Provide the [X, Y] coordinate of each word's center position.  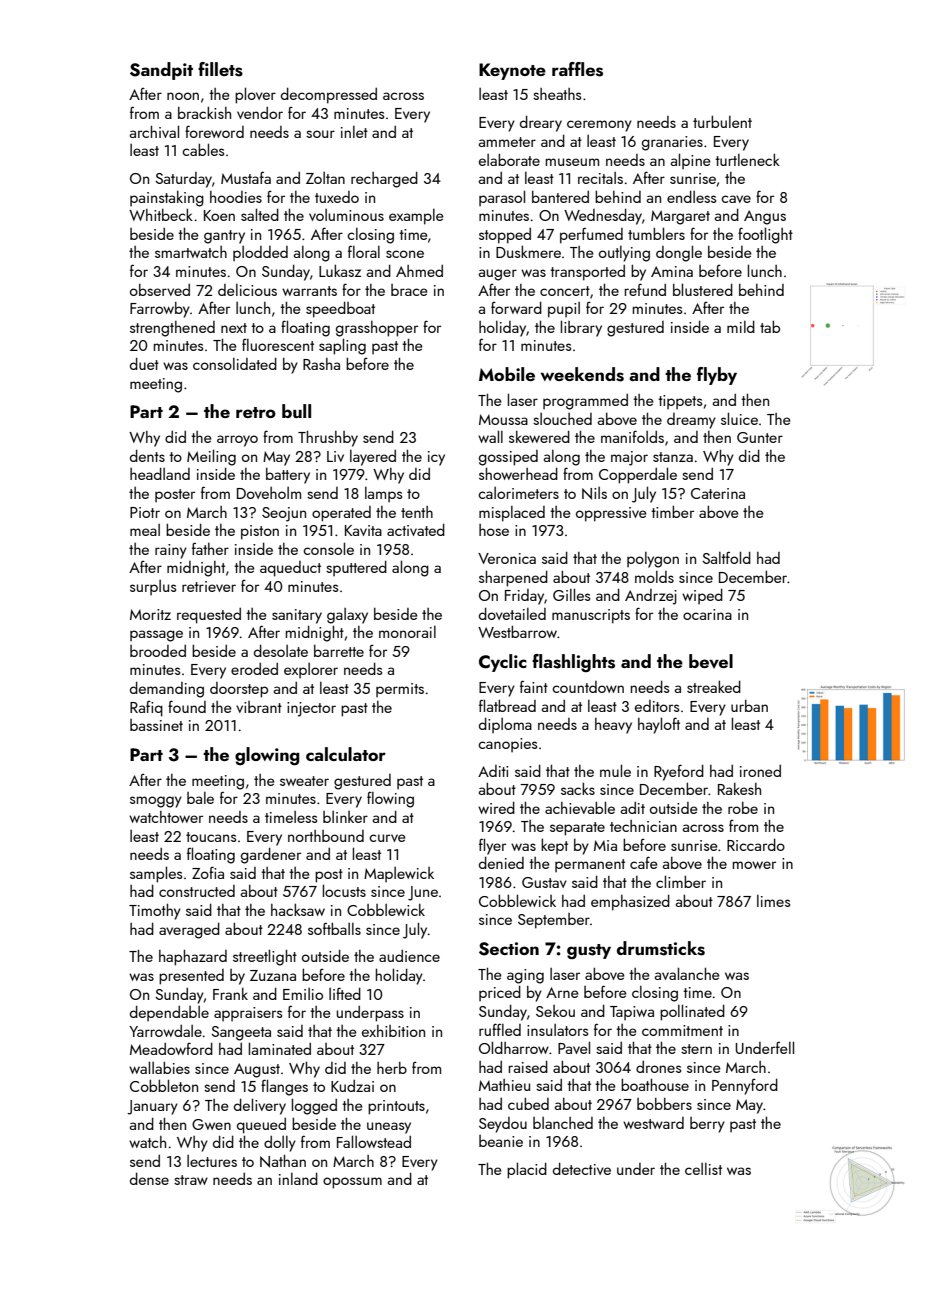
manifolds [632, 436]
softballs [334, 928]
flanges [284, 1087]
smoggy [156, 802]
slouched [562, 419]
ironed [760, 771]
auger [497, 275]
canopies [507, 745]
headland [160, 473]
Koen [219, 215]
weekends [582, 374]
